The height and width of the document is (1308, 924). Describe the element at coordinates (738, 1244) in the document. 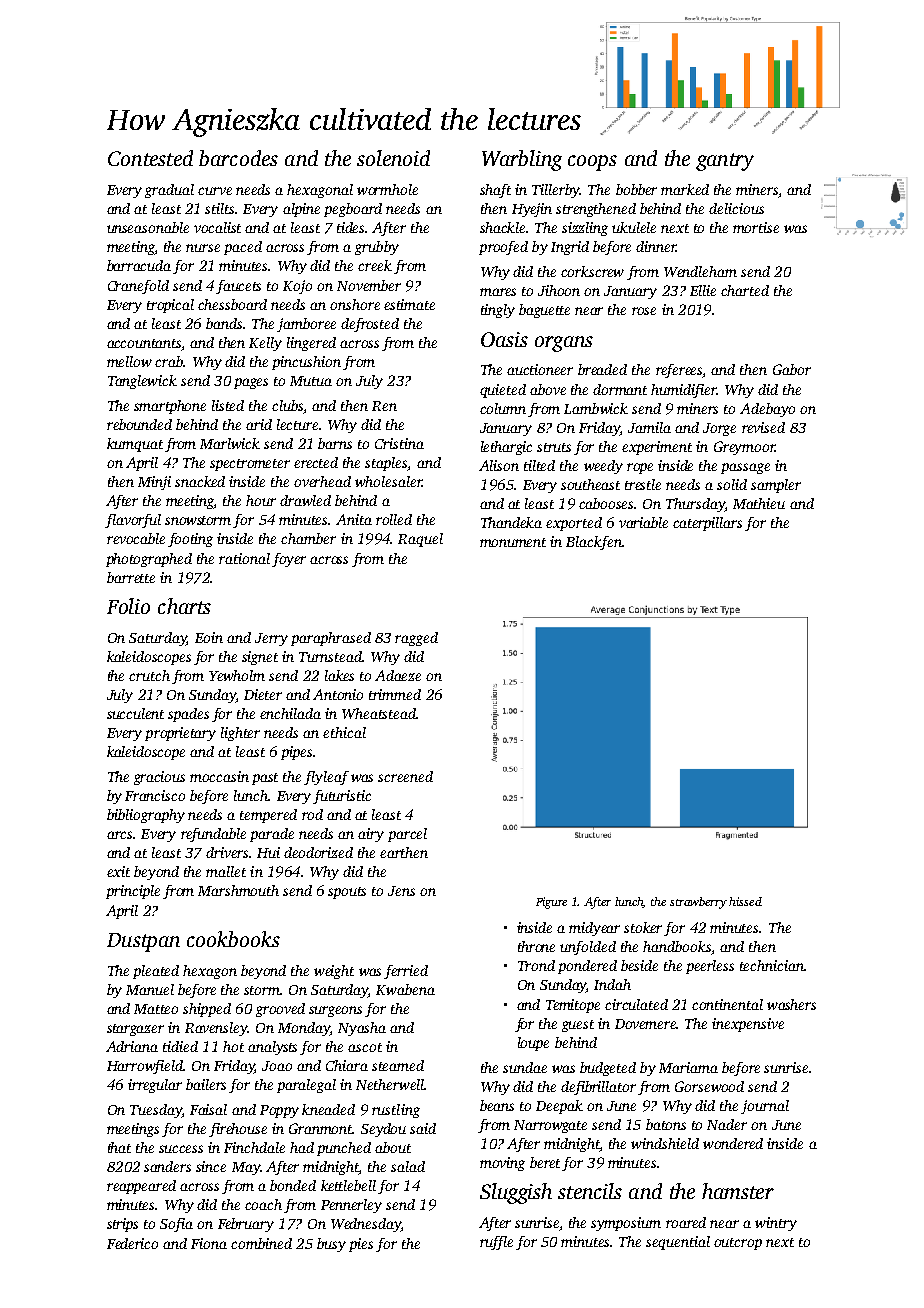

I see `outcrop` at that location.
